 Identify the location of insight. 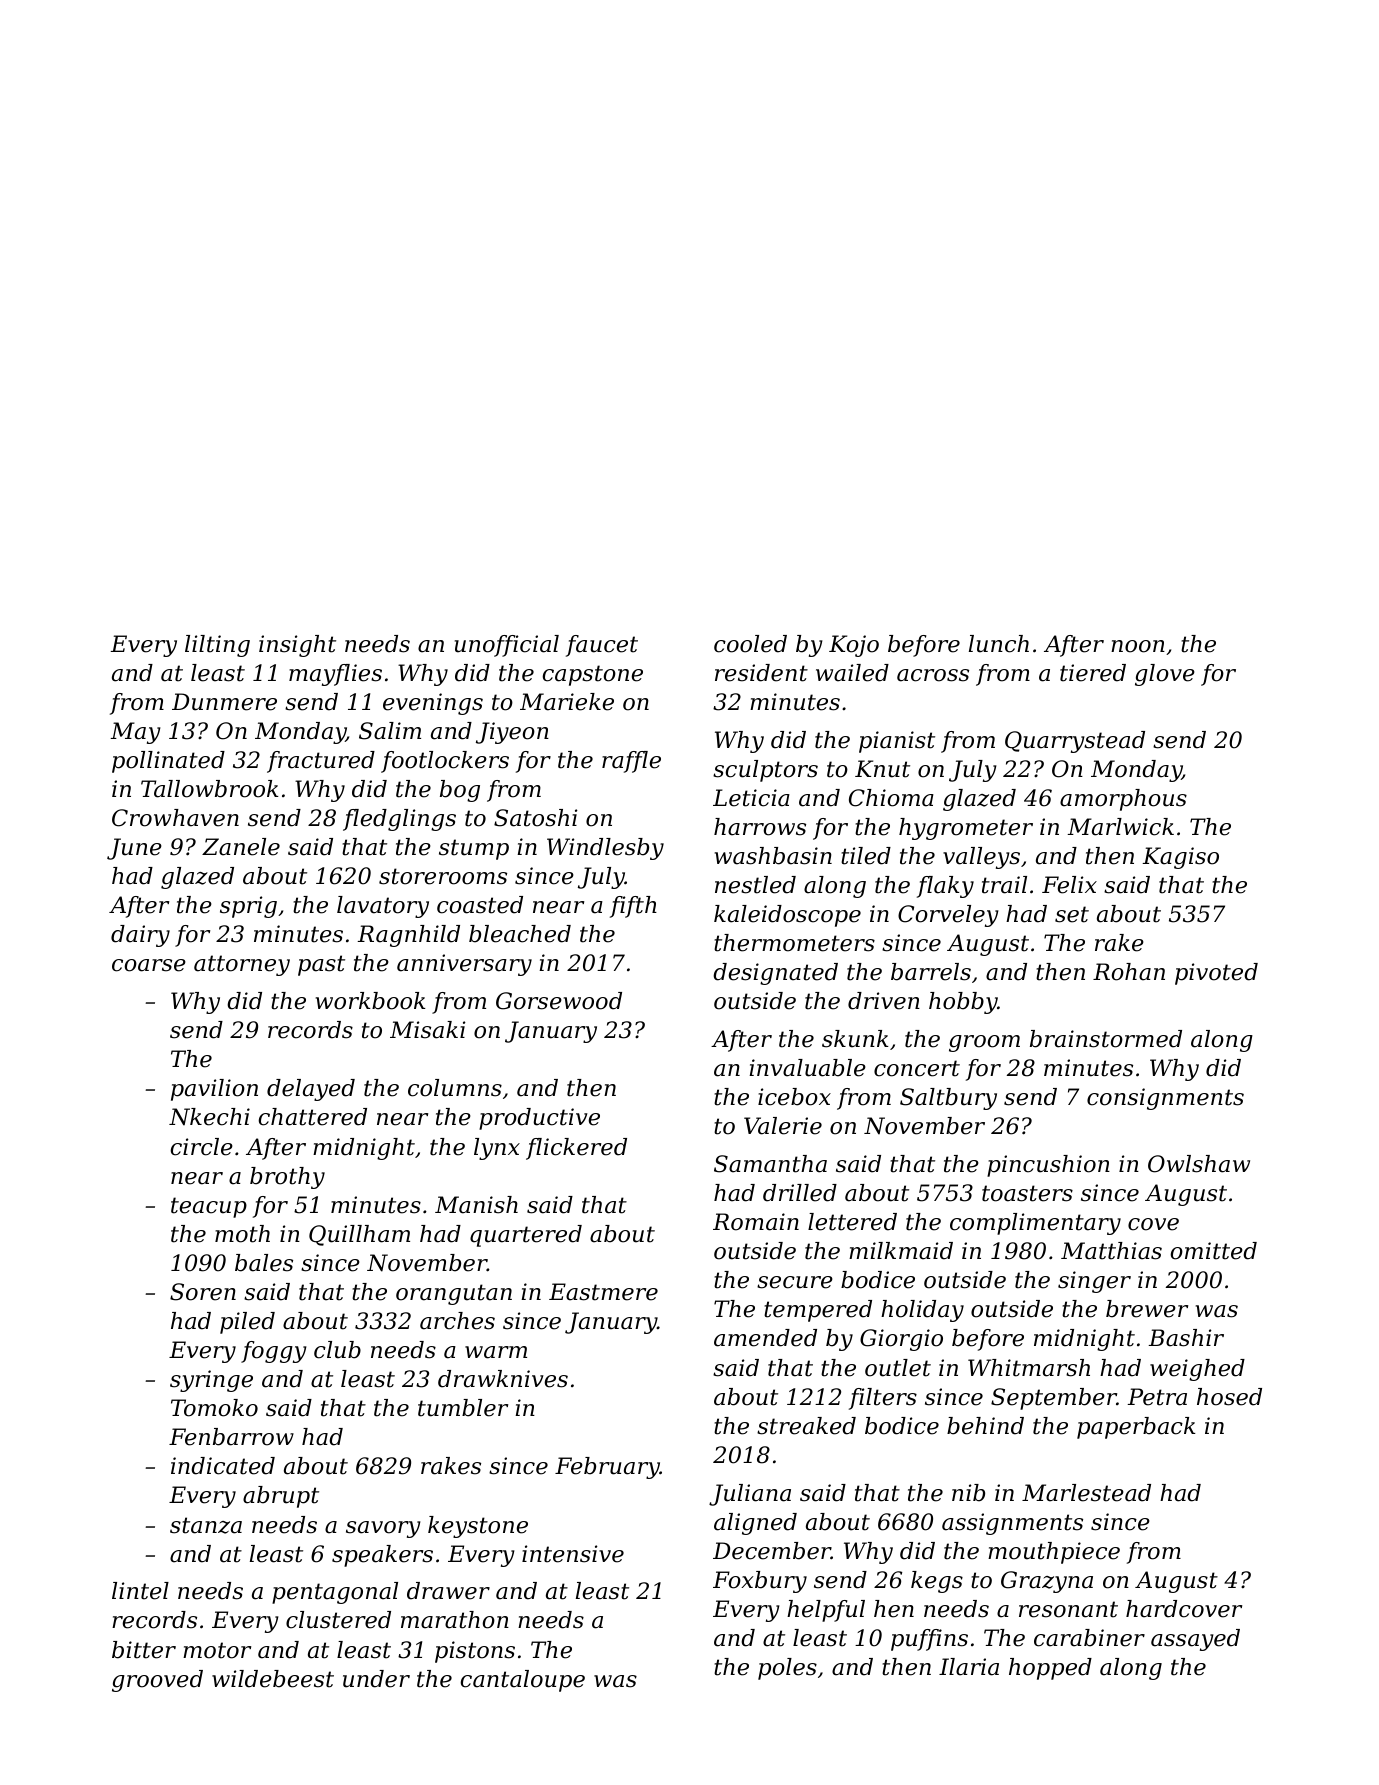
(297, 646).
